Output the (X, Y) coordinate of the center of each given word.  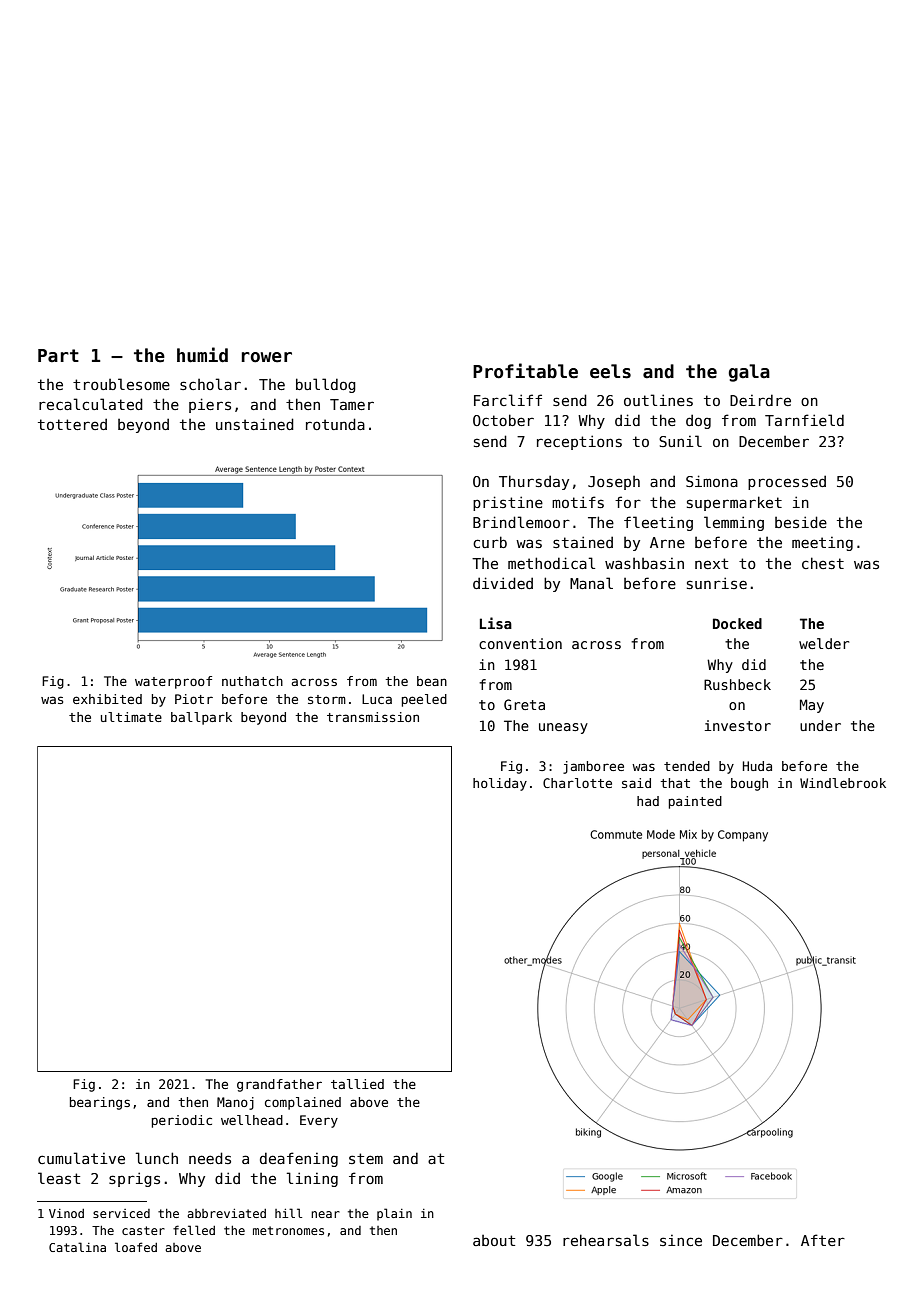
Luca (377, 699)
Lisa (496, 623)
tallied (357, 1084)
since (681, 1240)
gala (749, 373)
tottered (72, 424)
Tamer (352, 404)
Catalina (77, 1247)
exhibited (107, 699)
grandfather (279, 1085)
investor (738, 725)
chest (823, 563)
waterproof (173, 682)
